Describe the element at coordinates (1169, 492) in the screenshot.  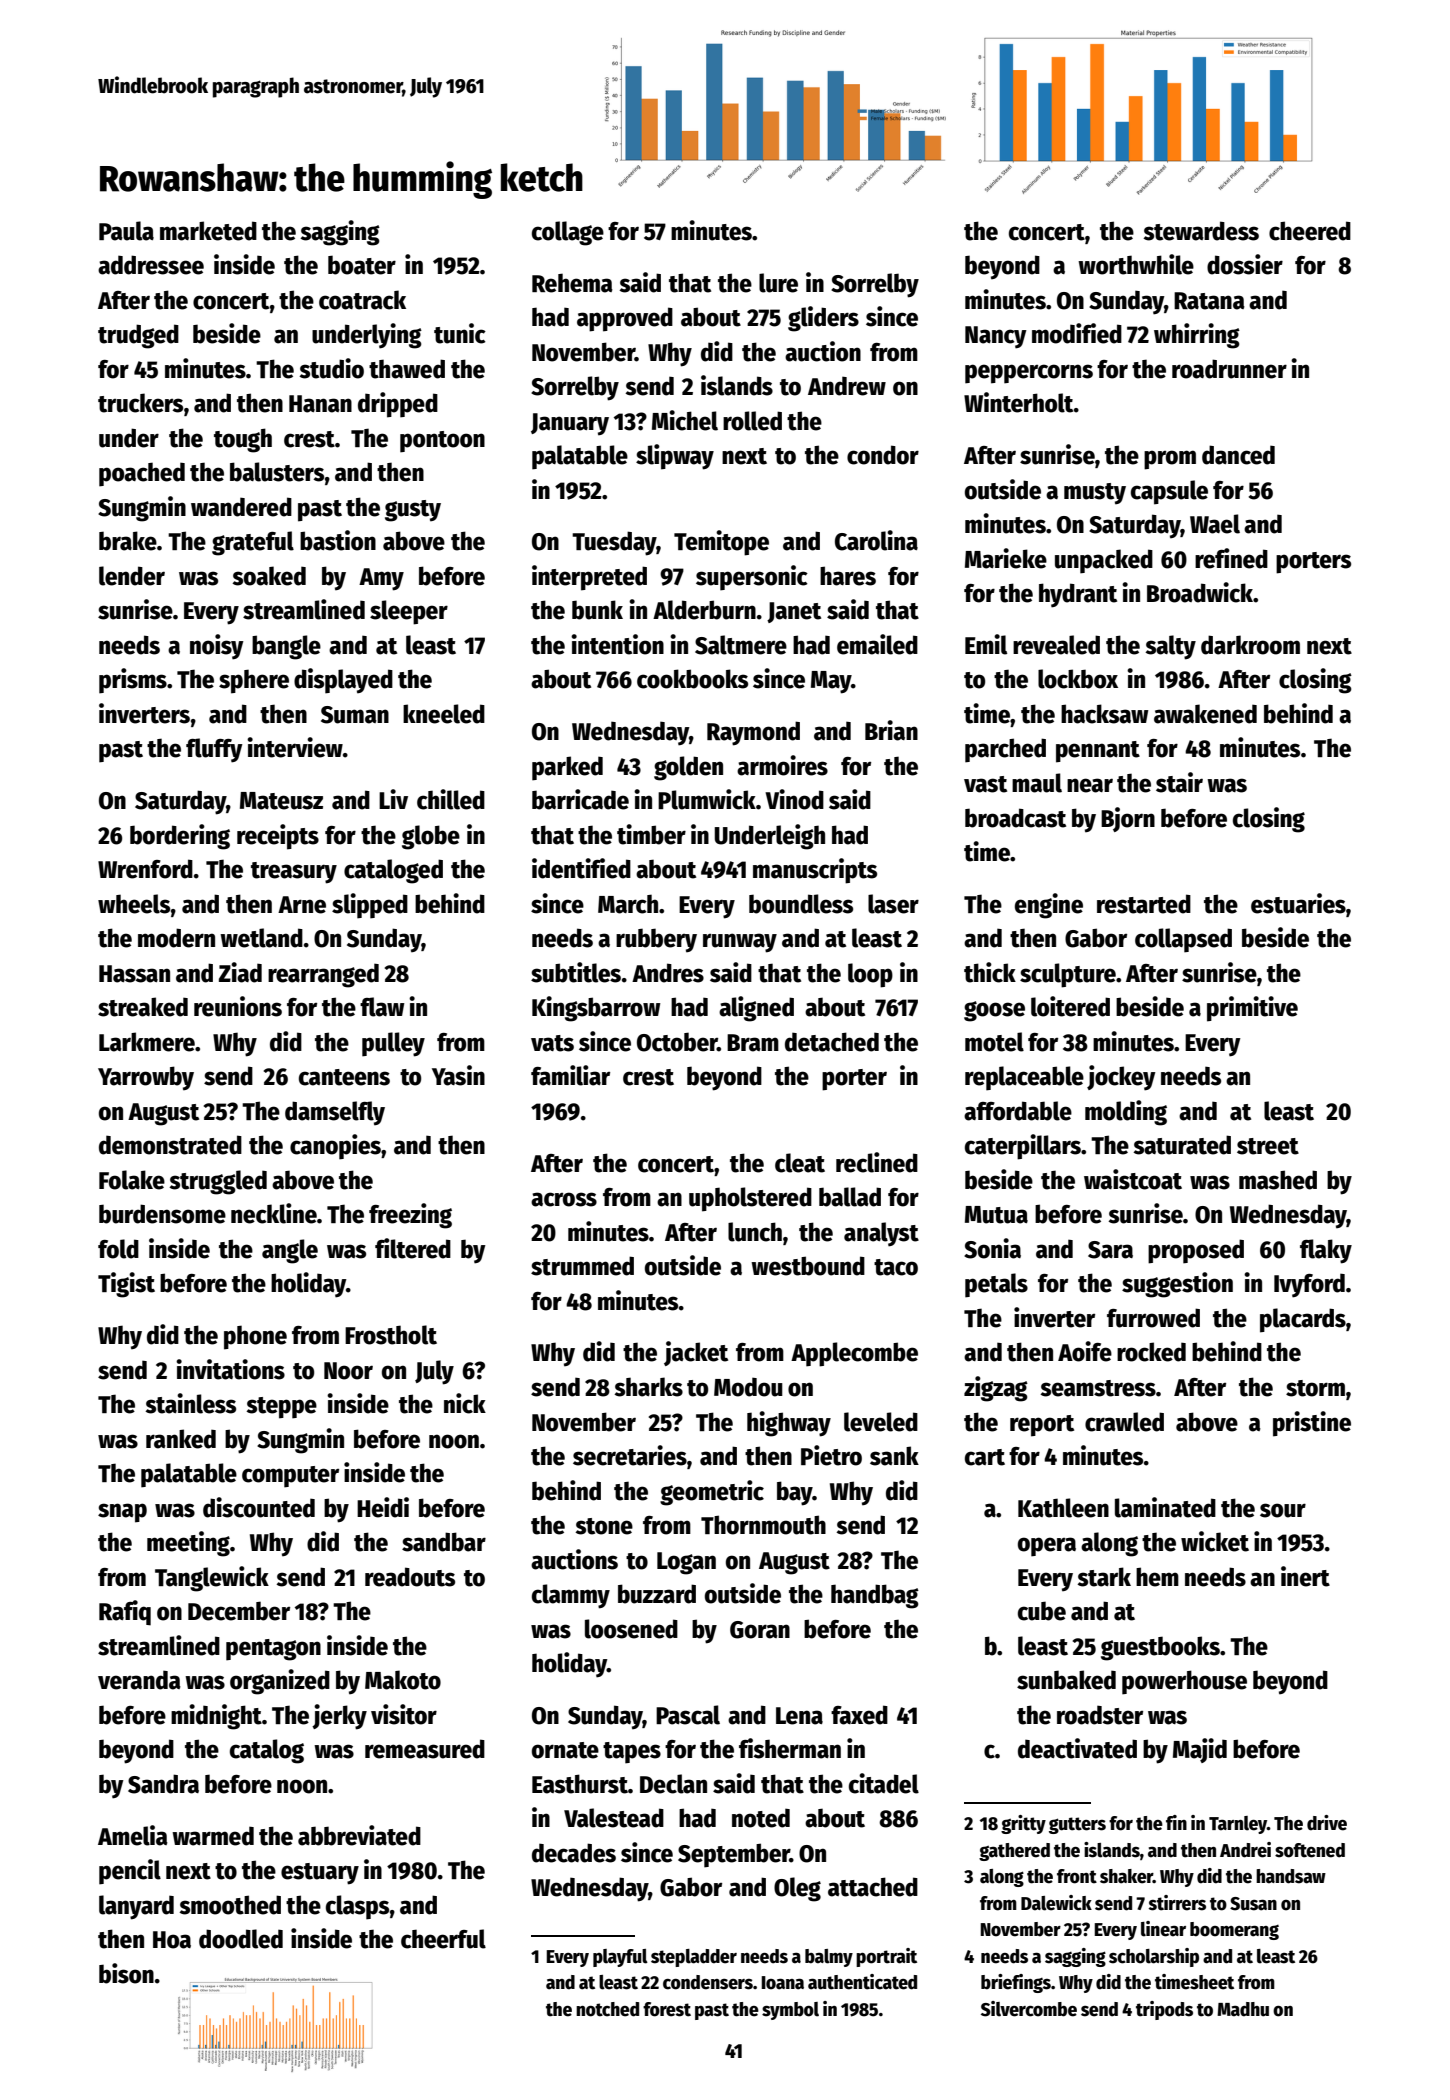
I see `capsule` at that location.
